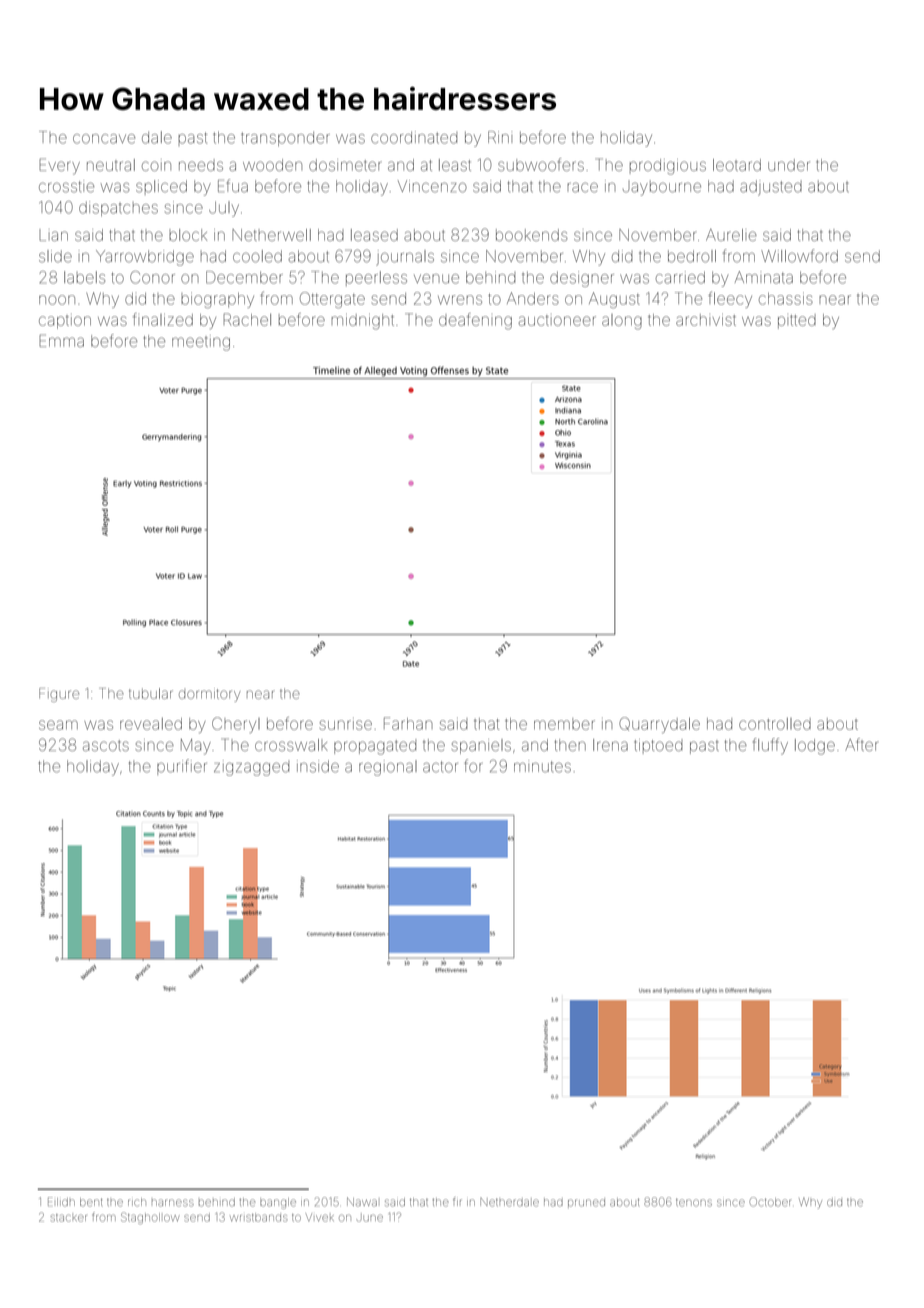  Describe the element at coordinates (62, 340) in the screenshot. I see `Emma` at that location.
